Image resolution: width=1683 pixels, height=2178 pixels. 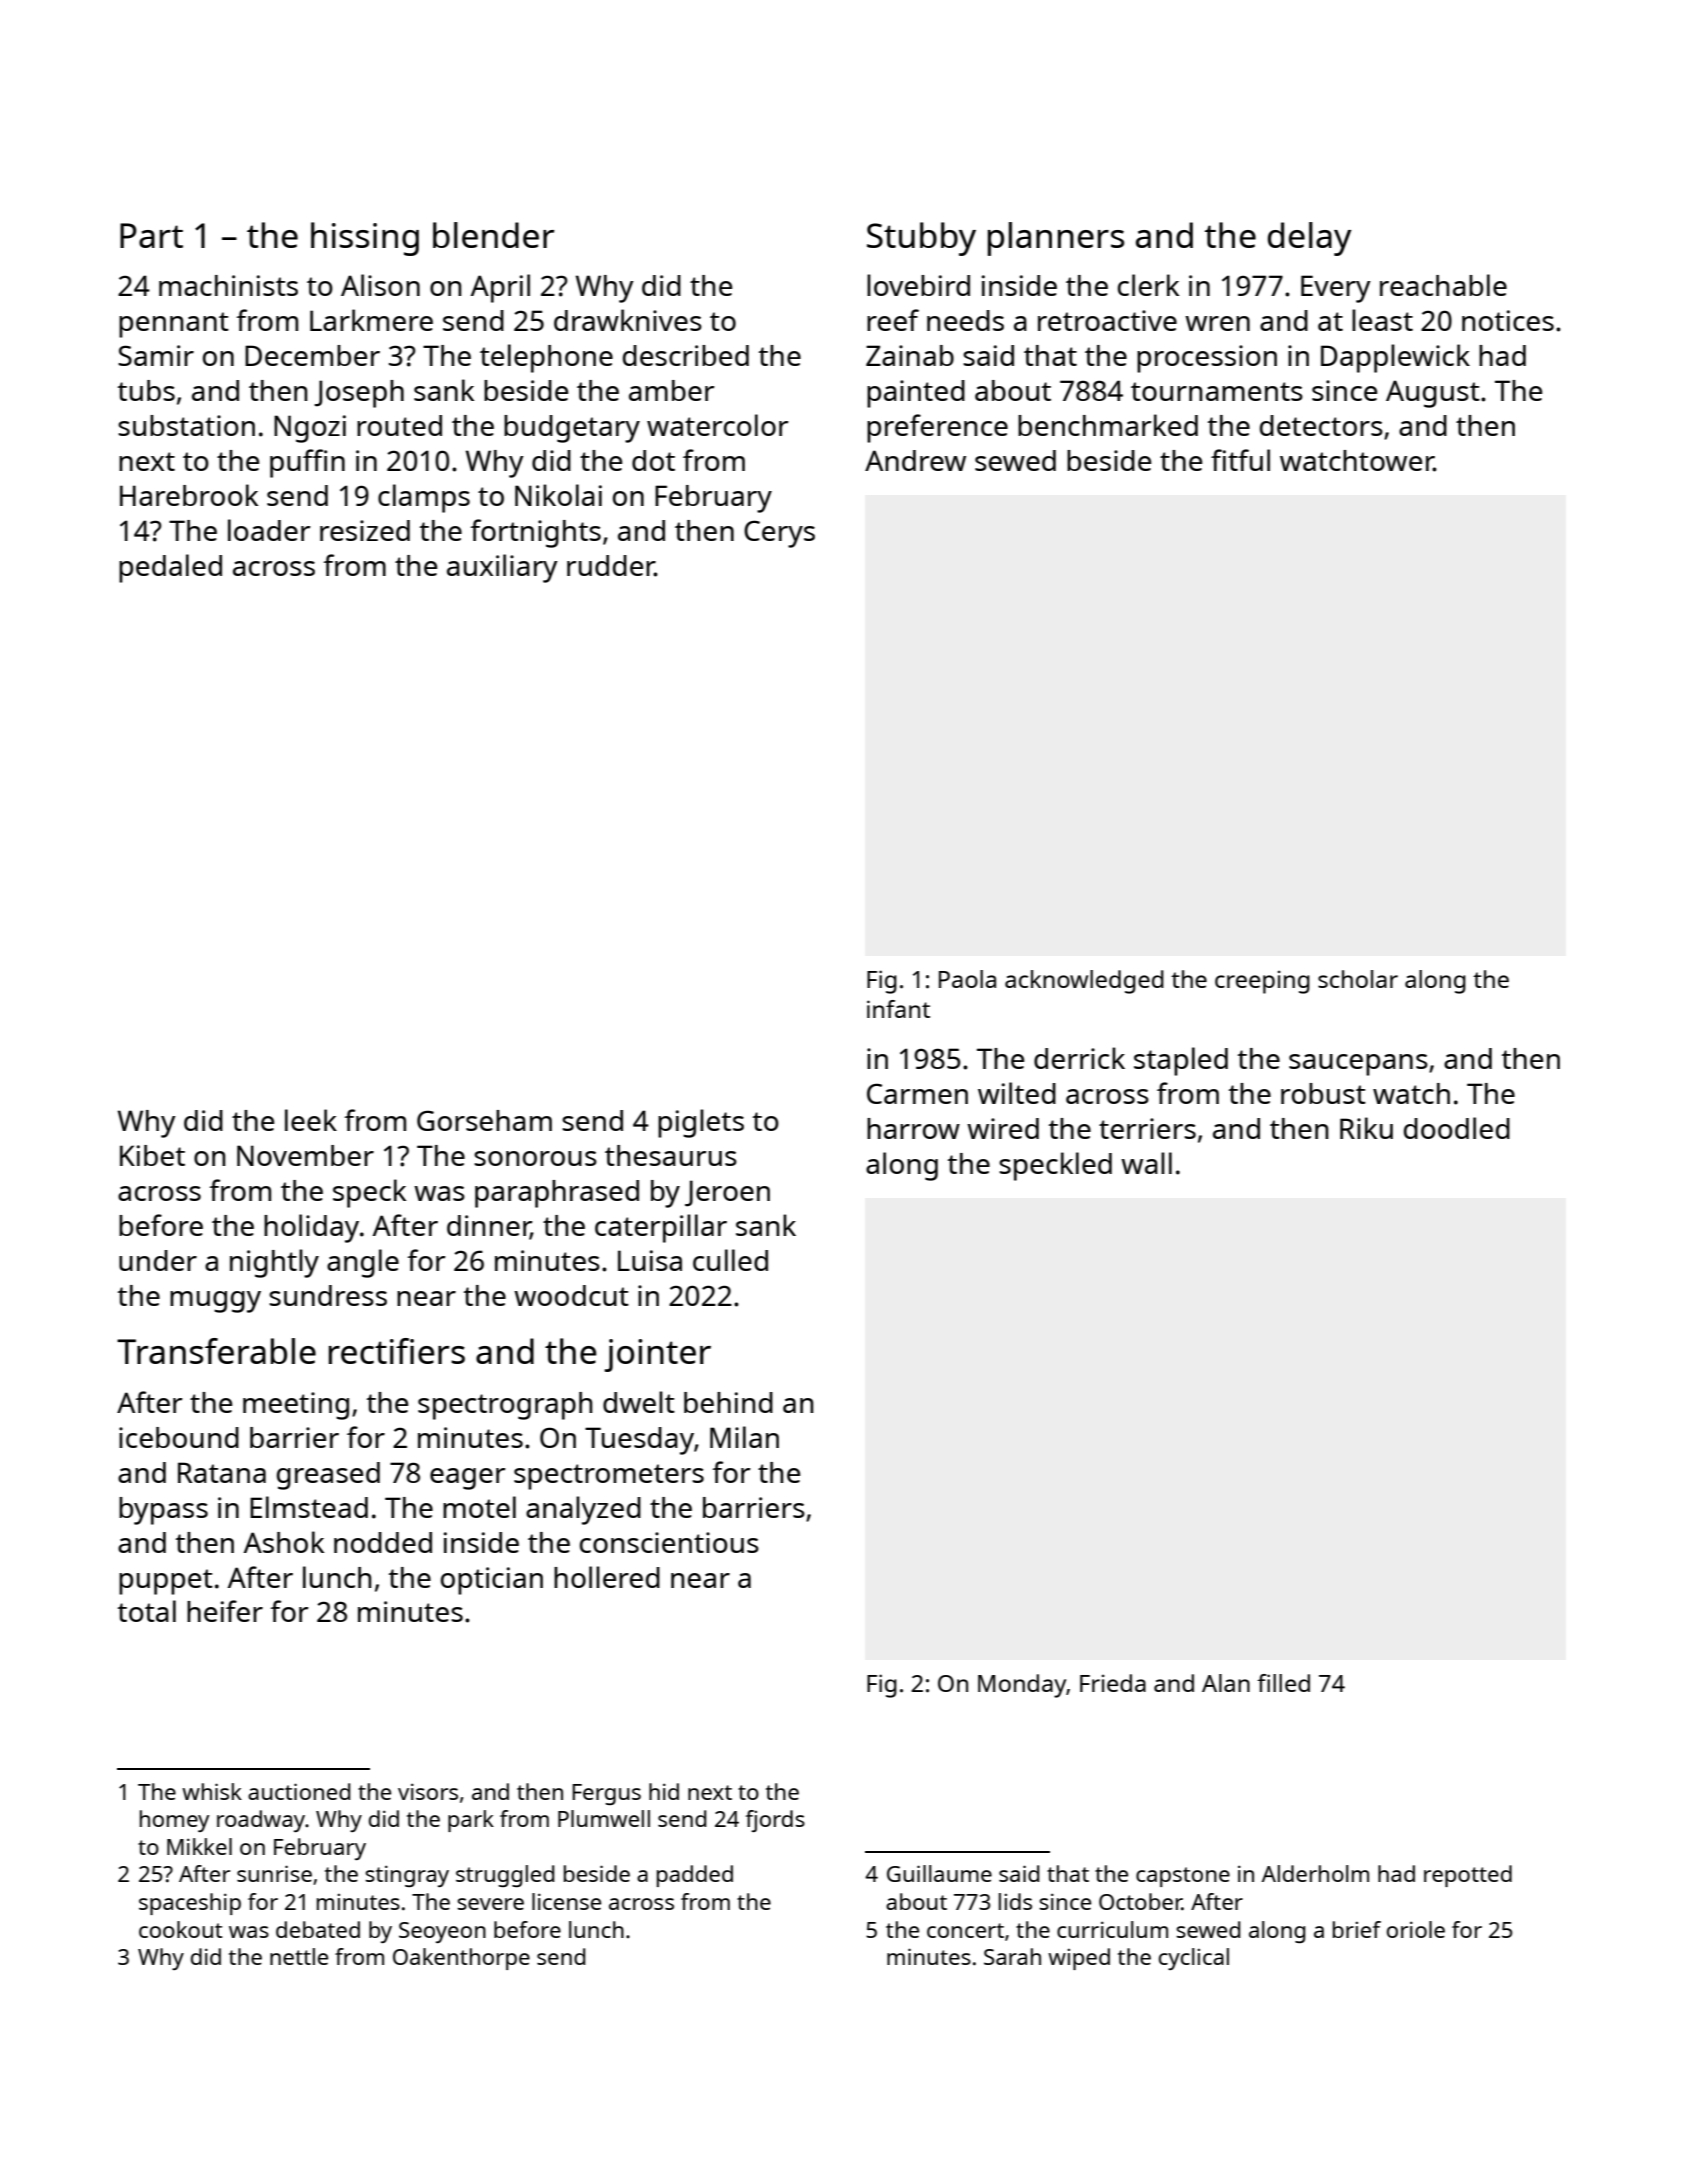 I want to click on pedaled, so click(x=170, y=568).
